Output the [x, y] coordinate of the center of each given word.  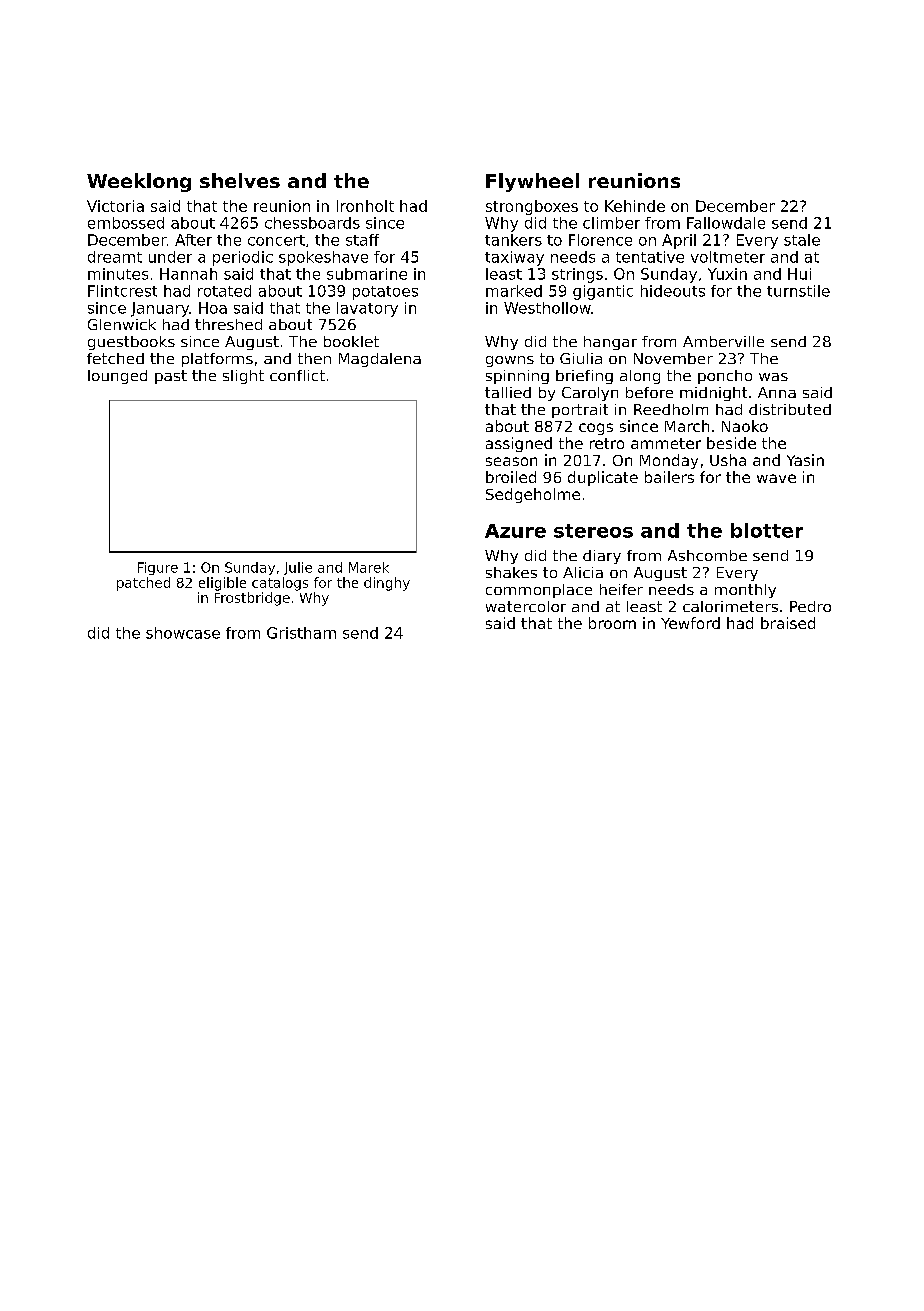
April [679, 241]
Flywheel [532, 182]
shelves [240, 180]
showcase [183, 633]
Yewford [690, 623]
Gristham [301, 633]
